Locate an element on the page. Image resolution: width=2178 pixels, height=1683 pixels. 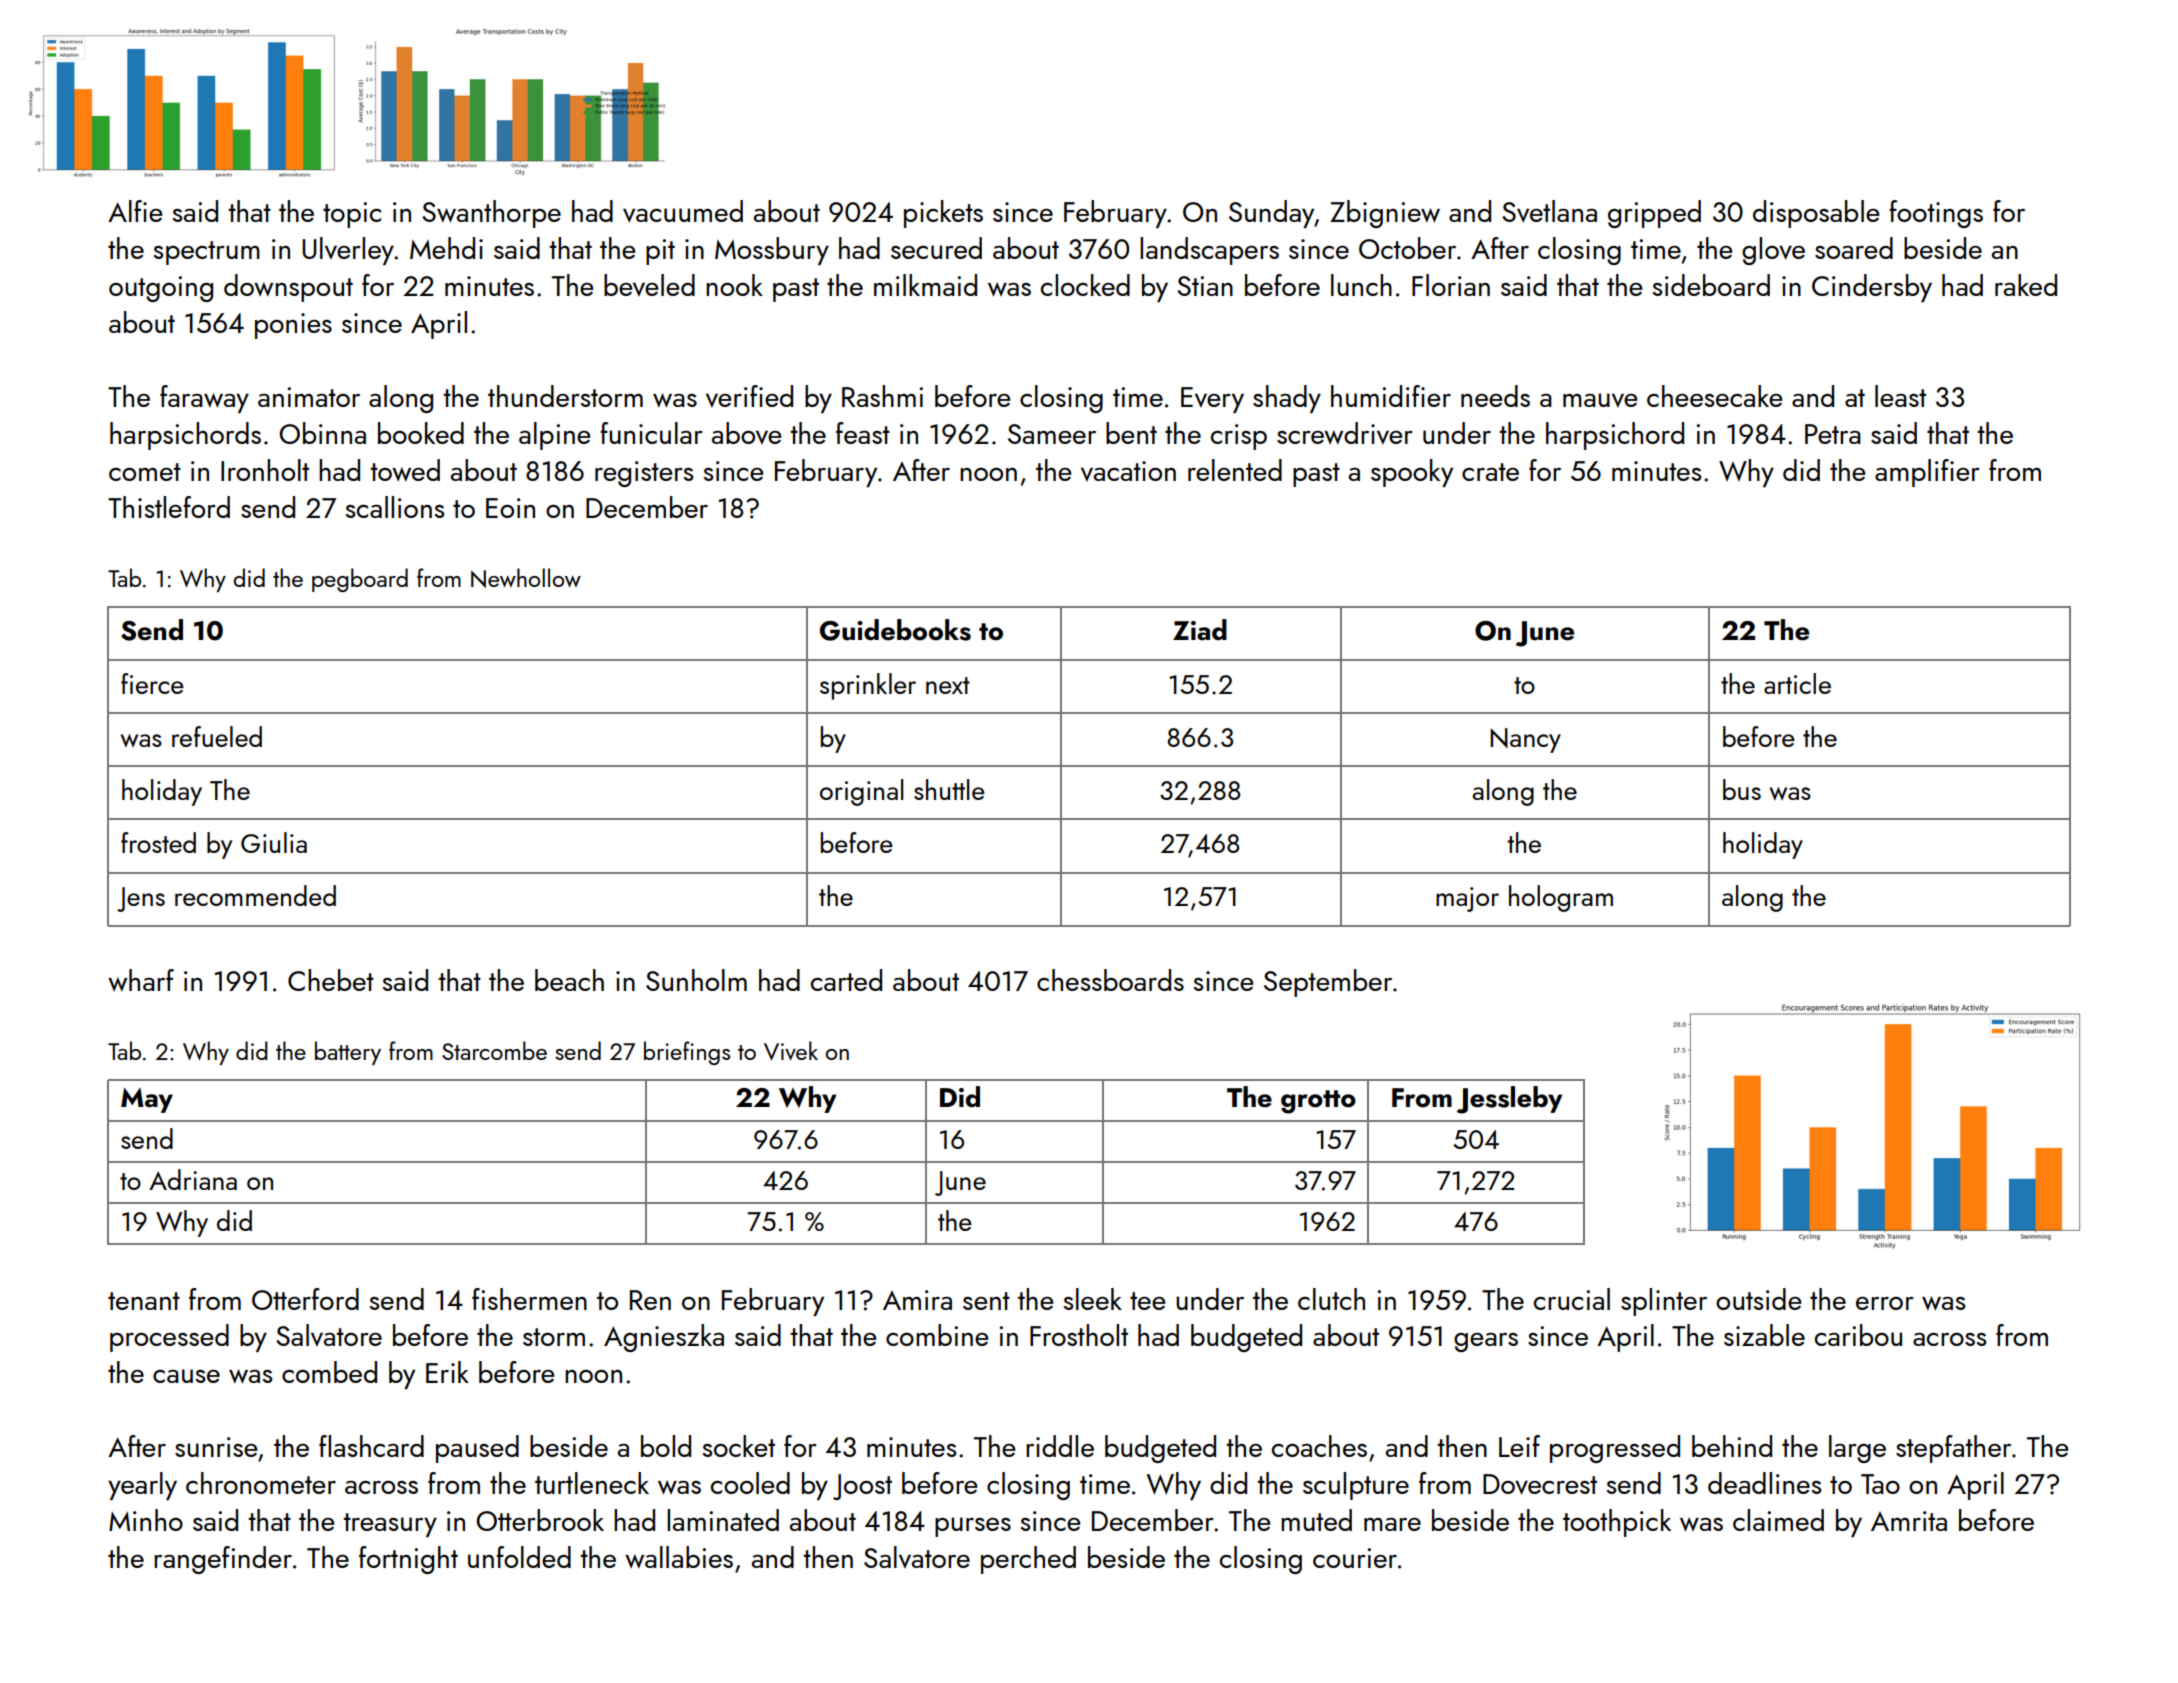
Svetlana is located at coordinates (1549, 211).
